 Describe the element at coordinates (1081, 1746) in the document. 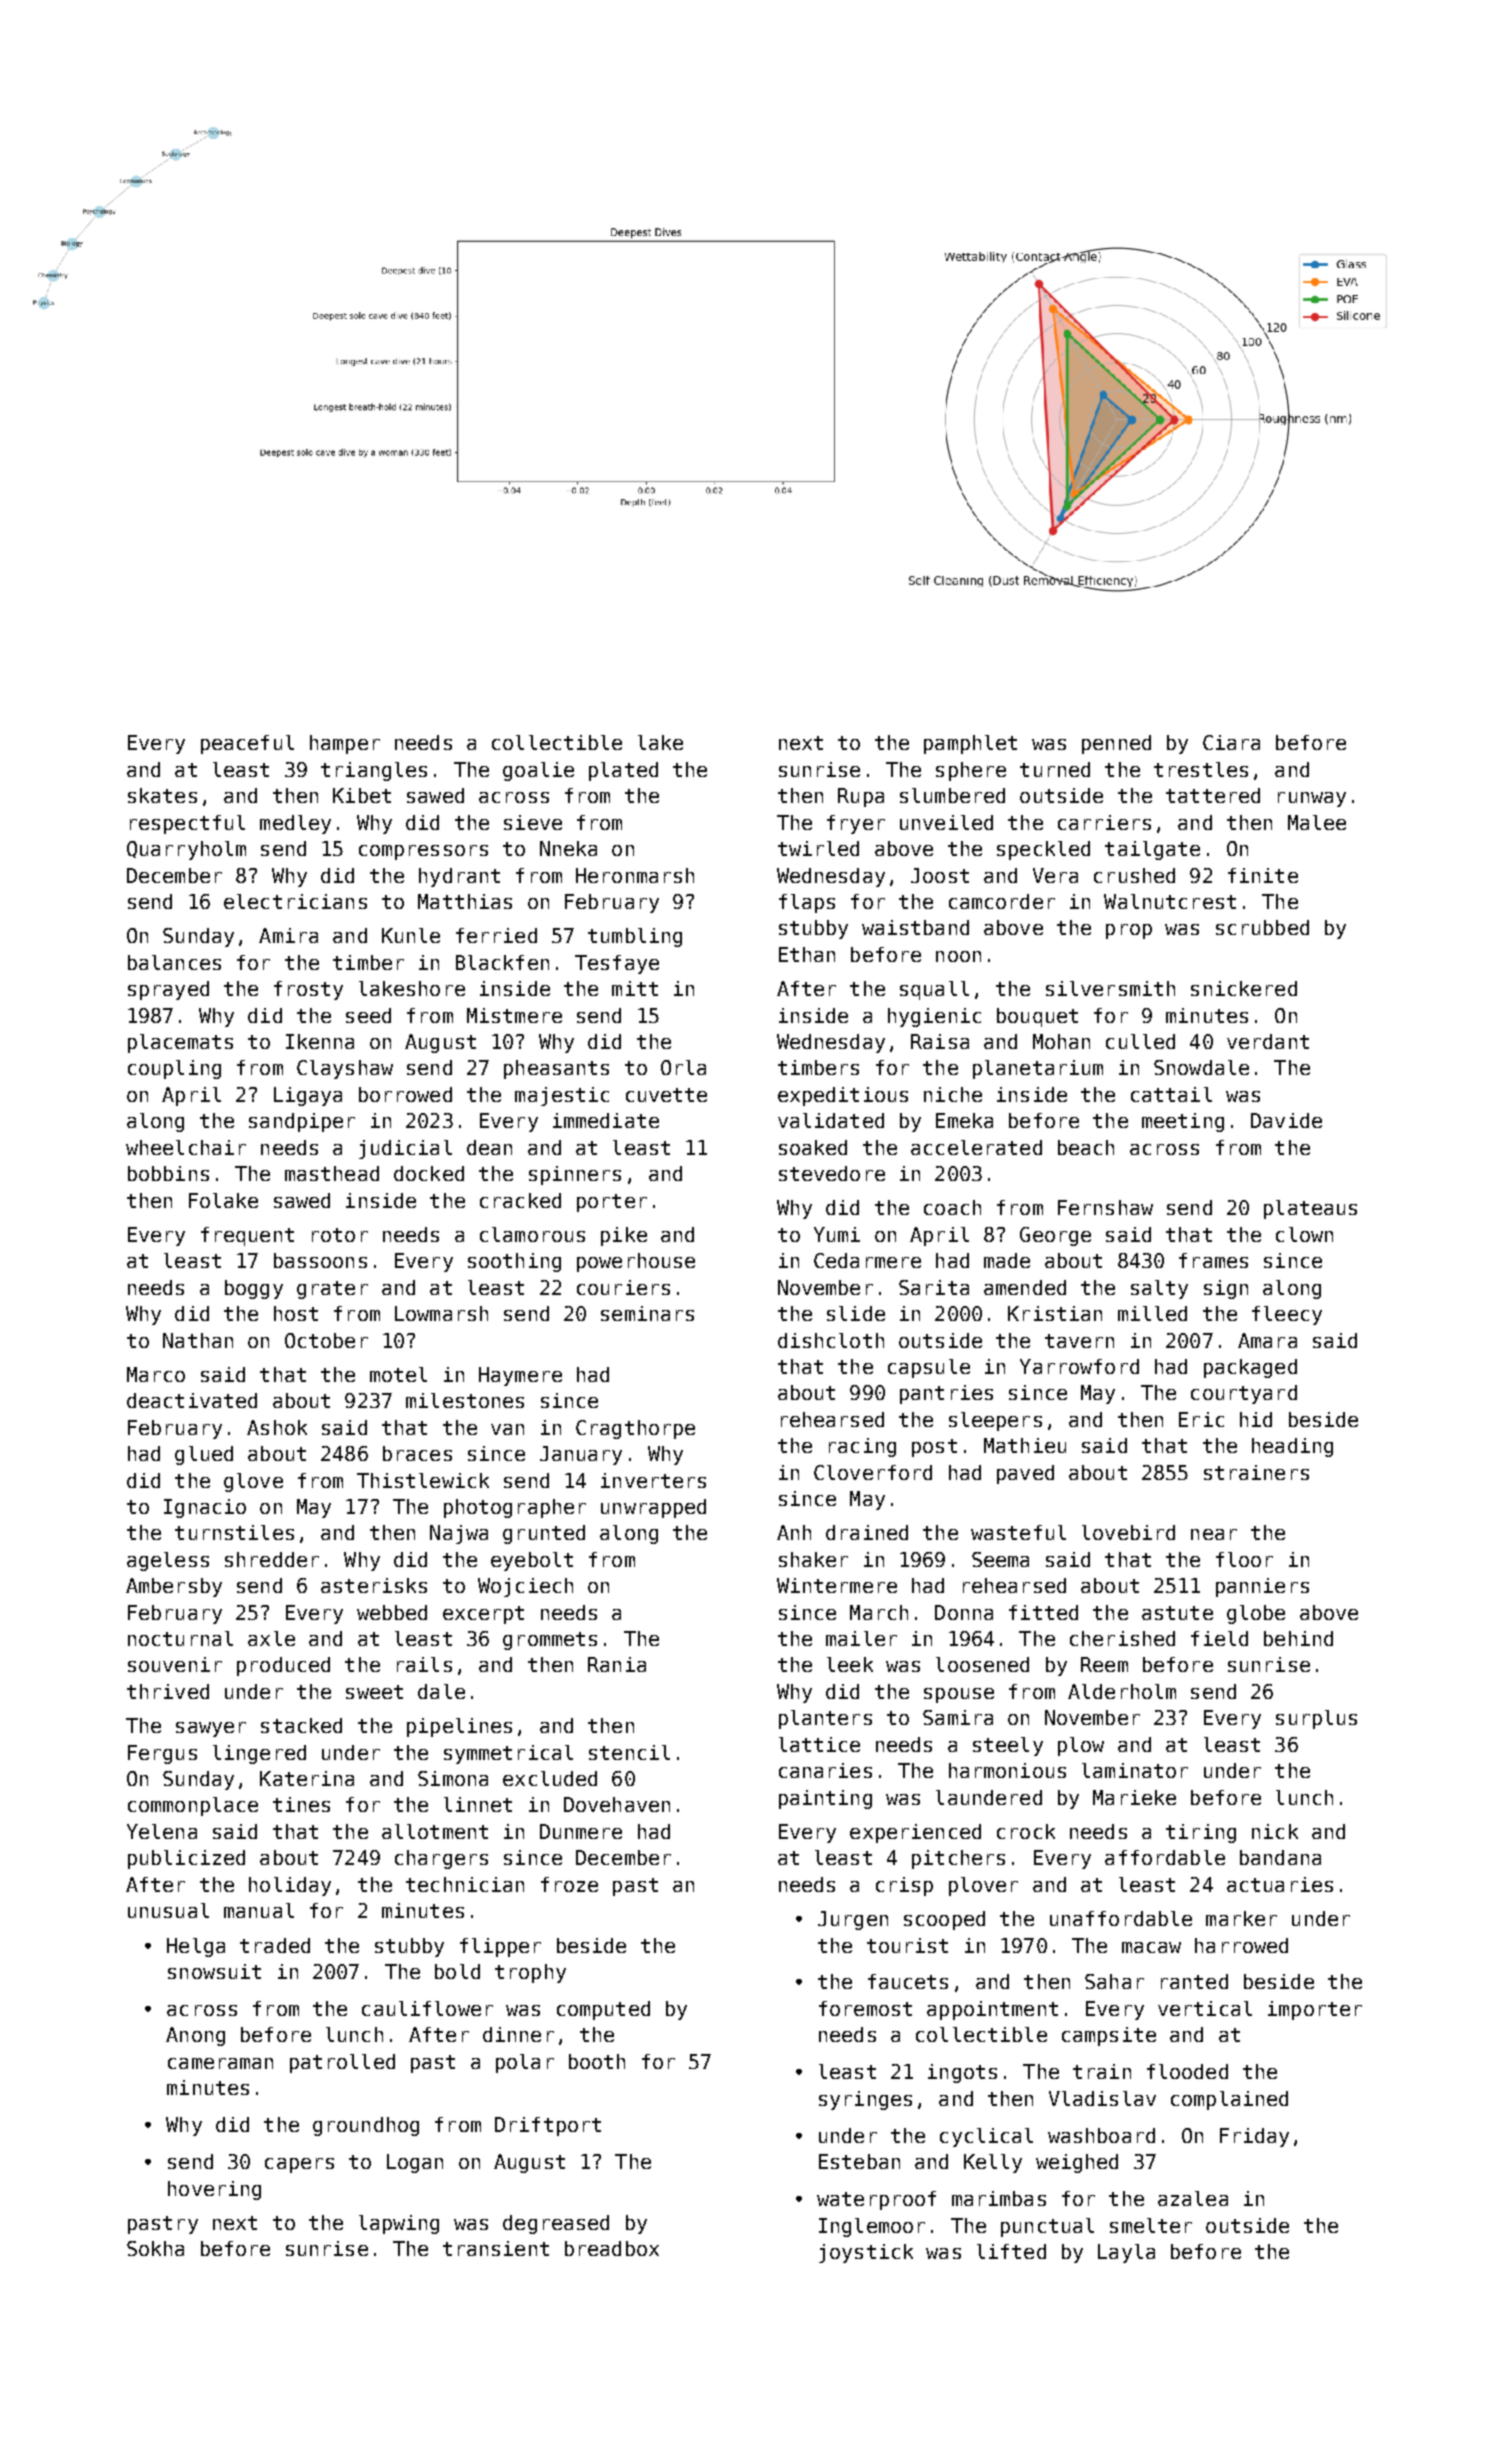

I see `plow` at that location.
